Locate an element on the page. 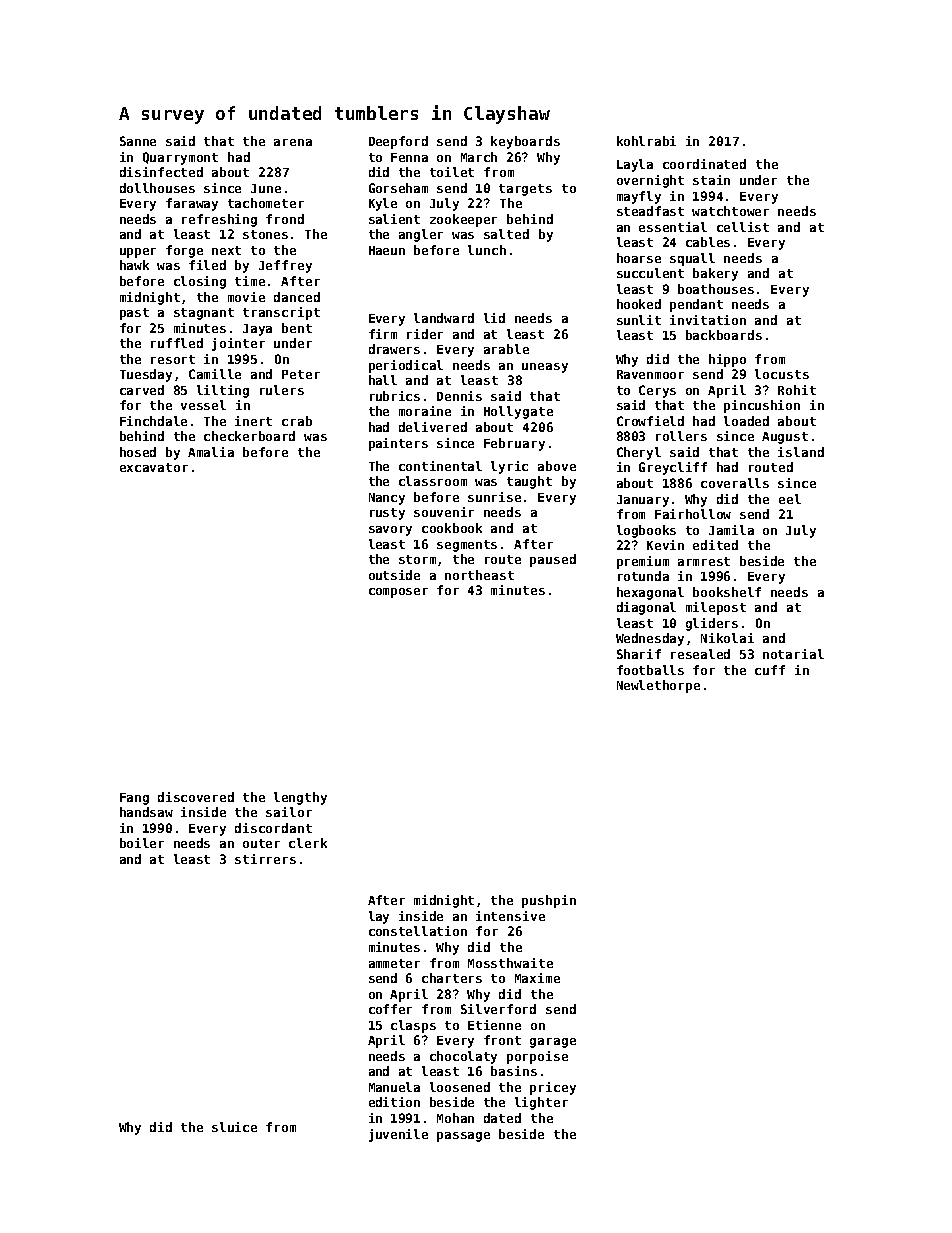  locusts is located at coordinates (782, 374).
